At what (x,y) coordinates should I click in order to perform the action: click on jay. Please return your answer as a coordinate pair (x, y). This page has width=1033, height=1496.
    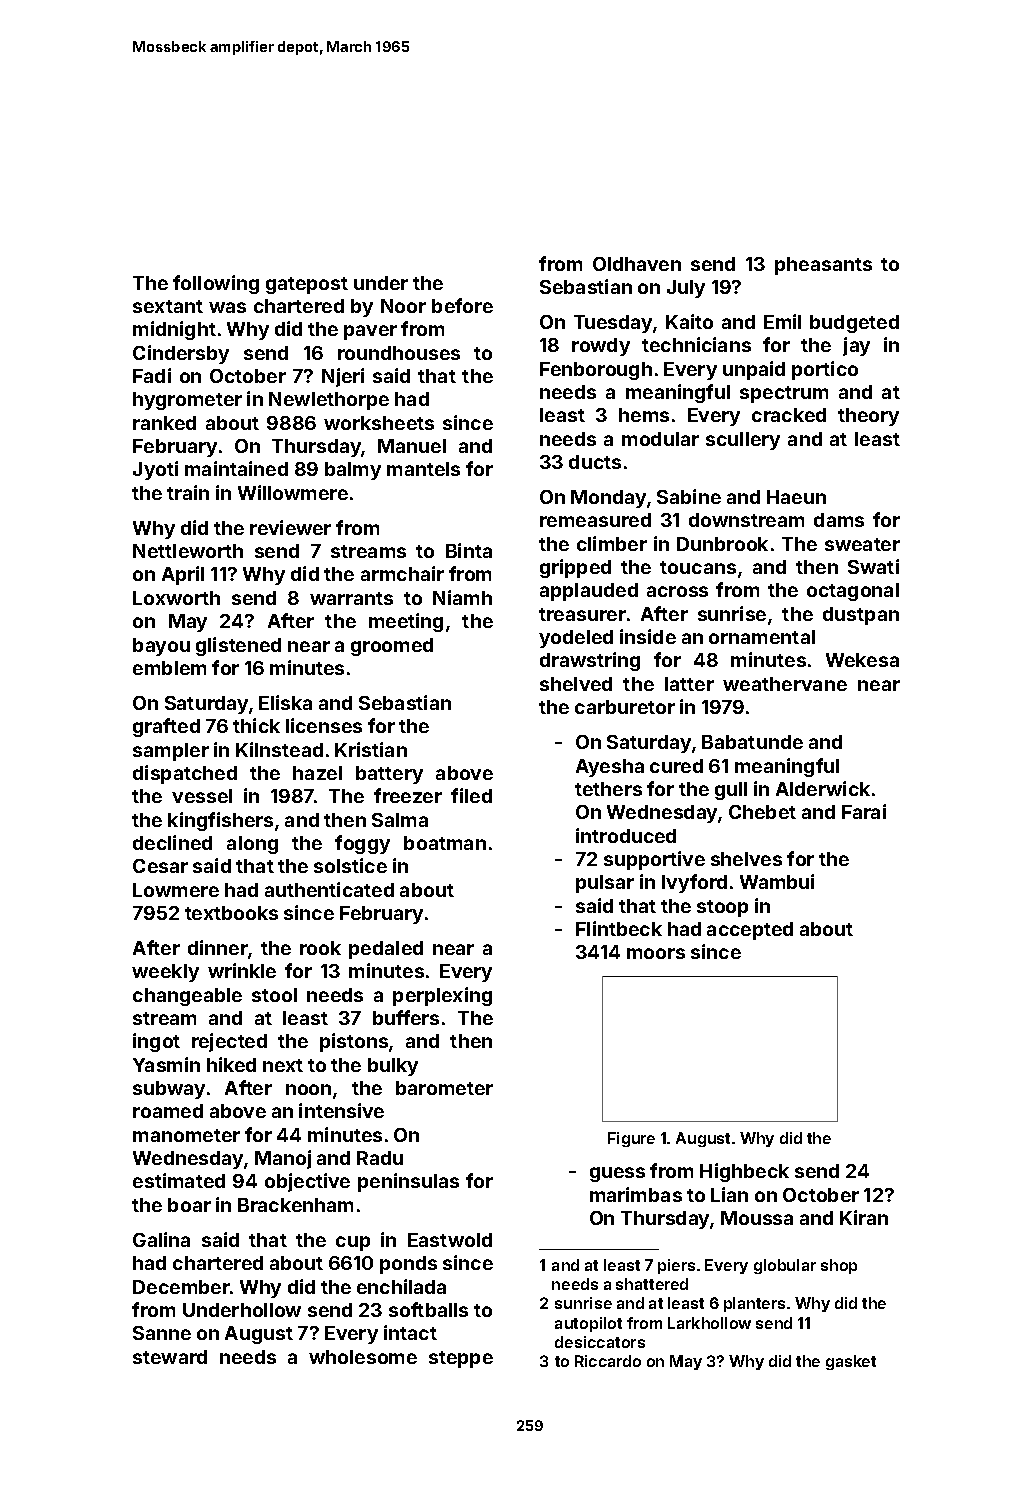
    Looking at the image, I should click on (856, 346).
